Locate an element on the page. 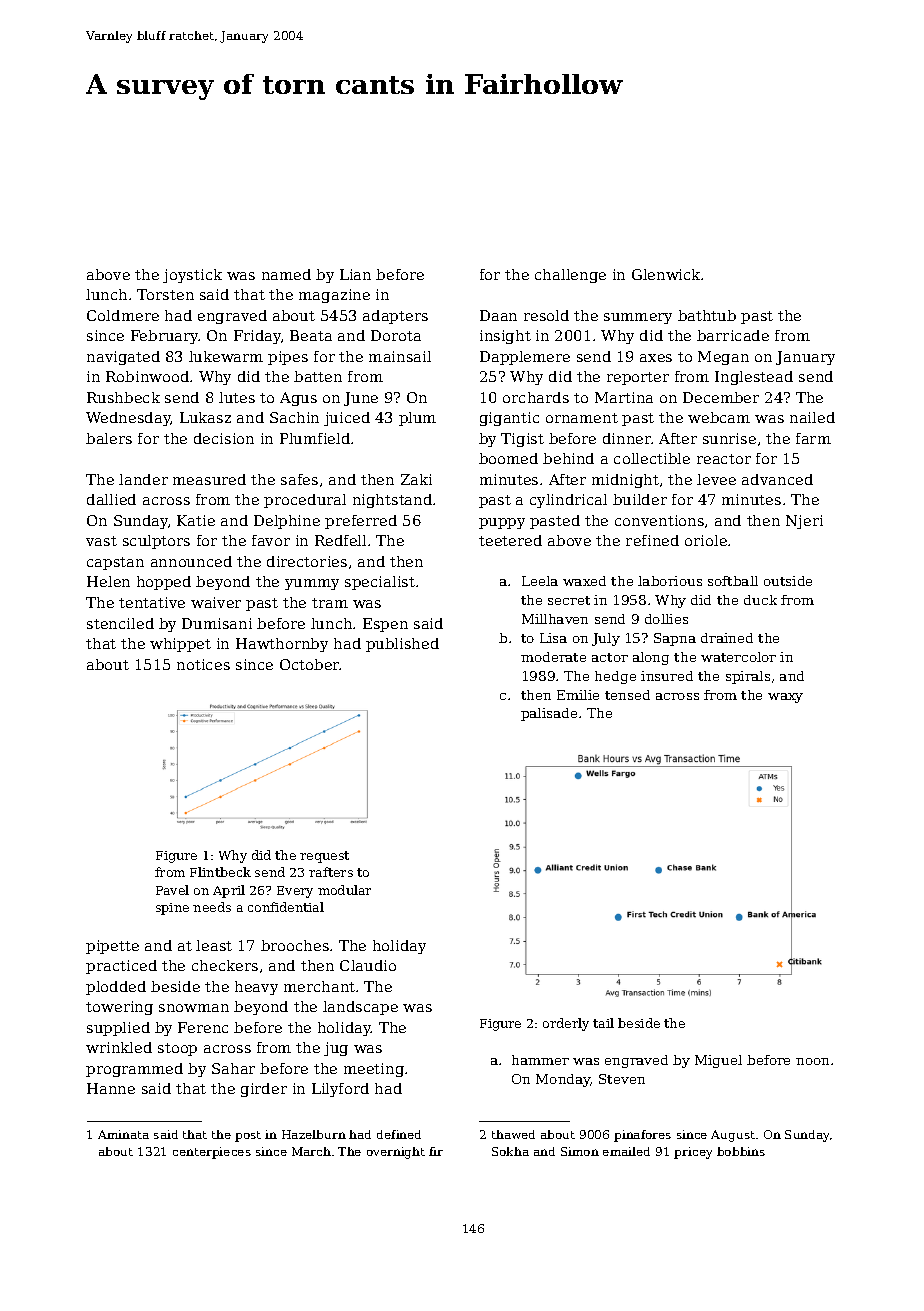 The width and height of the image is (924, 1311). waxy is located at coordinates (785, 698).
